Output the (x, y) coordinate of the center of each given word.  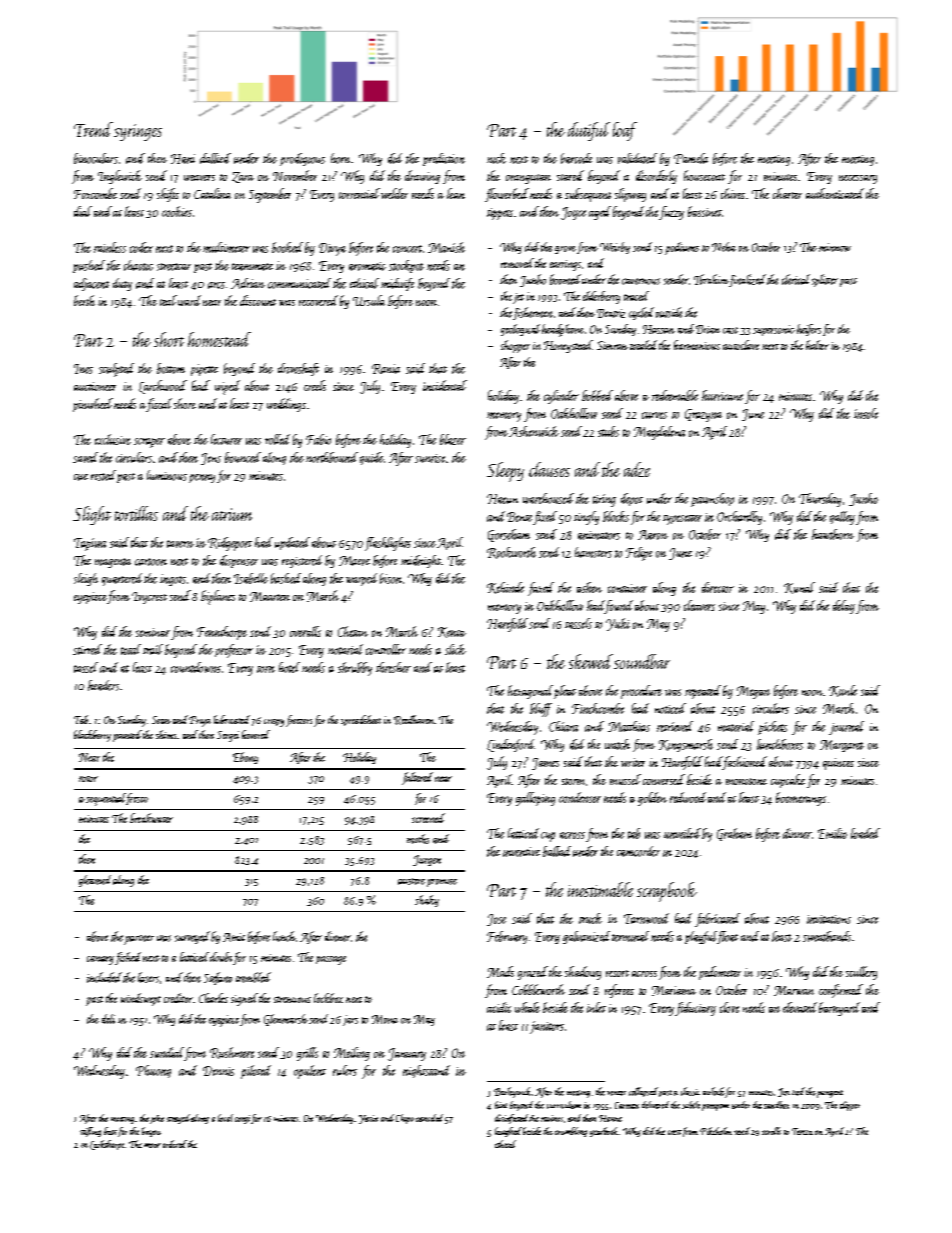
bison (391, 578)
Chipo (405, 1119)
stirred (87, 649)
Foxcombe (95, 193)
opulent (310, 1072)
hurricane (722, 395)
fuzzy (671, 213)
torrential (359, 193)
